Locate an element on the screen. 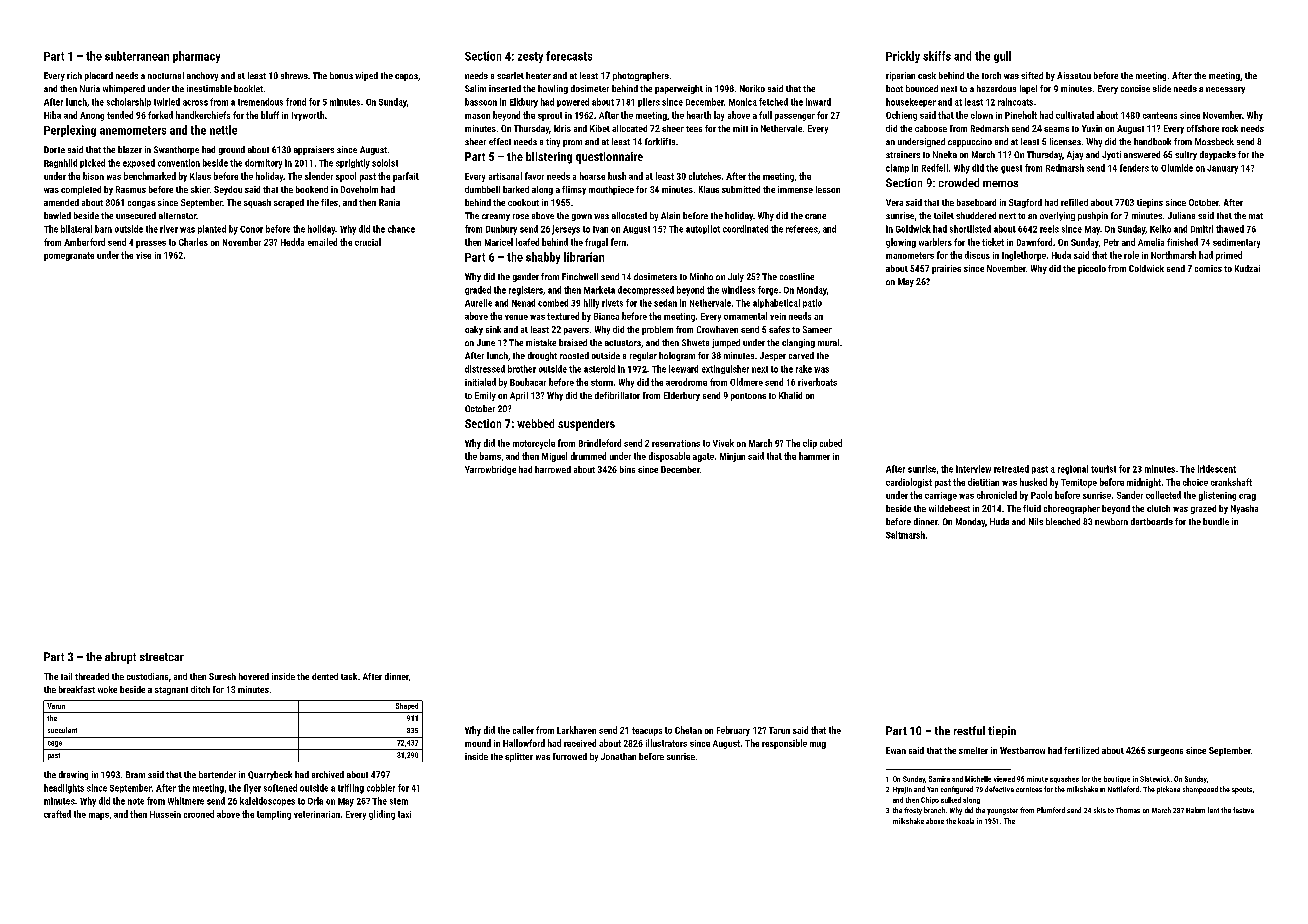 The width and height of the screenshot is (1308, 924). taxi is located at coordinates (404, 814).
